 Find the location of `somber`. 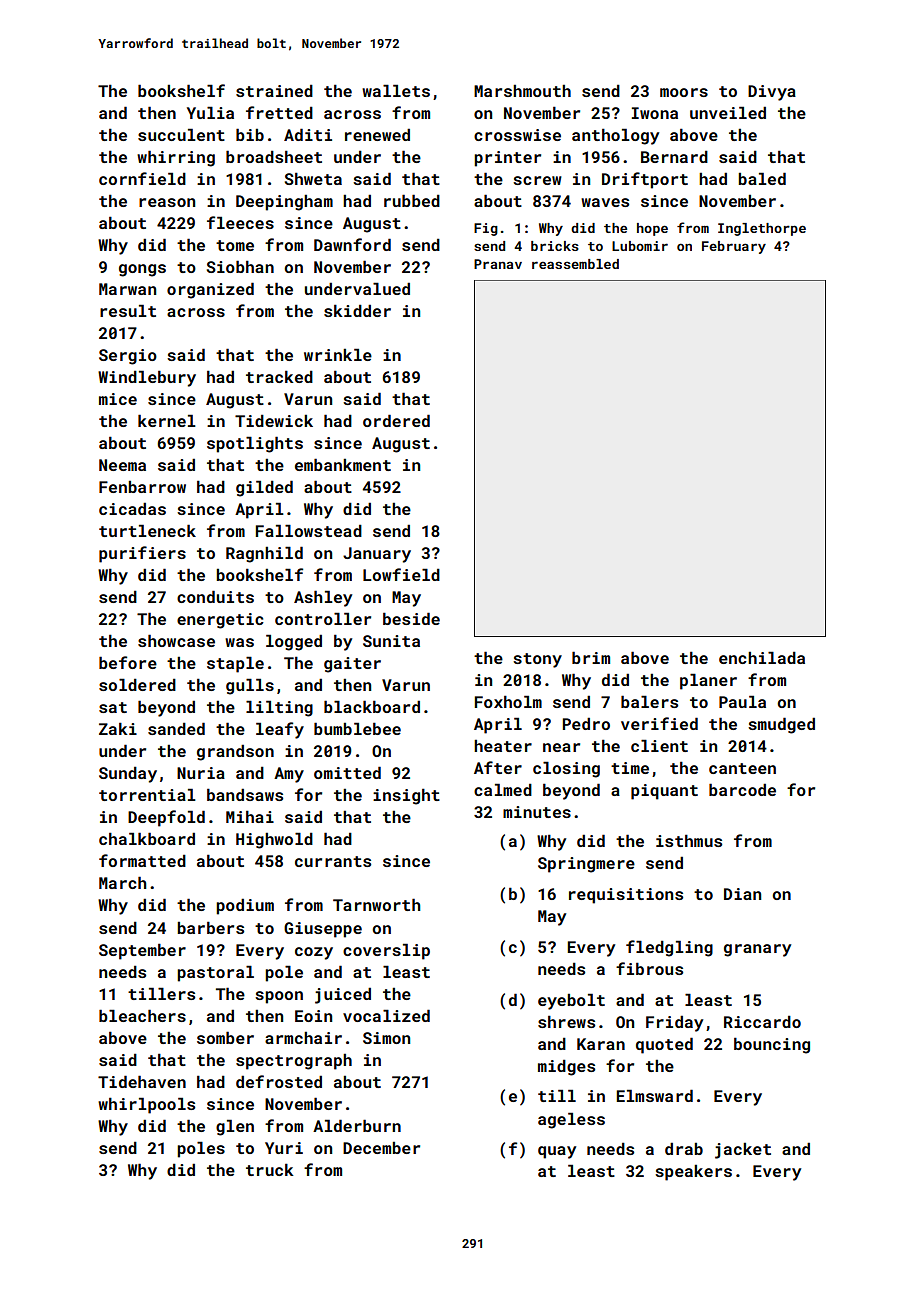

somber is located at coordinates (225, 1037).
